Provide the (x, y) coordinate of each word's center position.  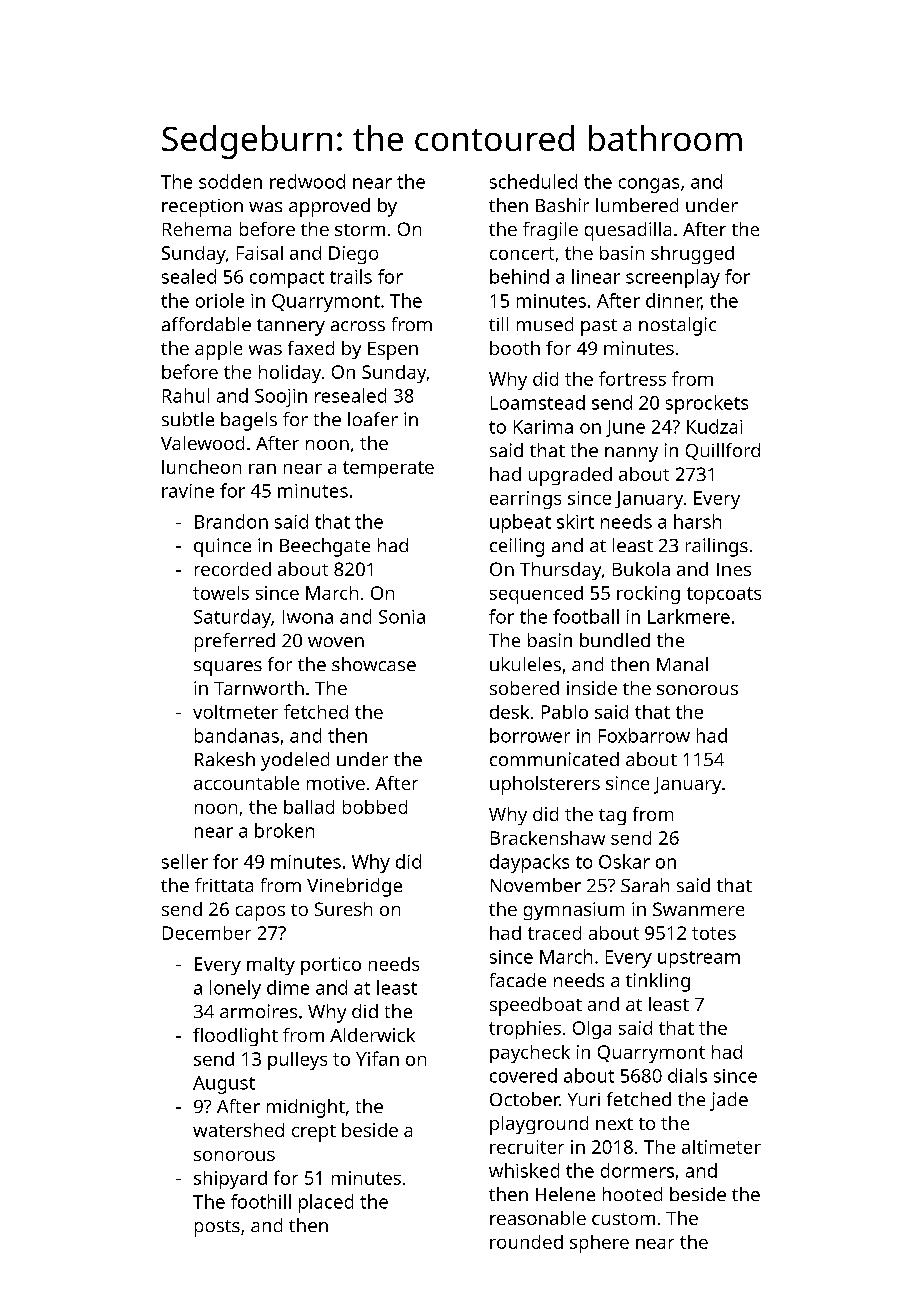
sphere (599, 1244)
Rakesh (225, 759)
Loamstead (538, 402)
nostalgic (677, 326)
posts (217, 1228)
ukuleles (525, 664)
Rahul (186, 395)
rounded (526, 1242)
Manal (682, 664)
